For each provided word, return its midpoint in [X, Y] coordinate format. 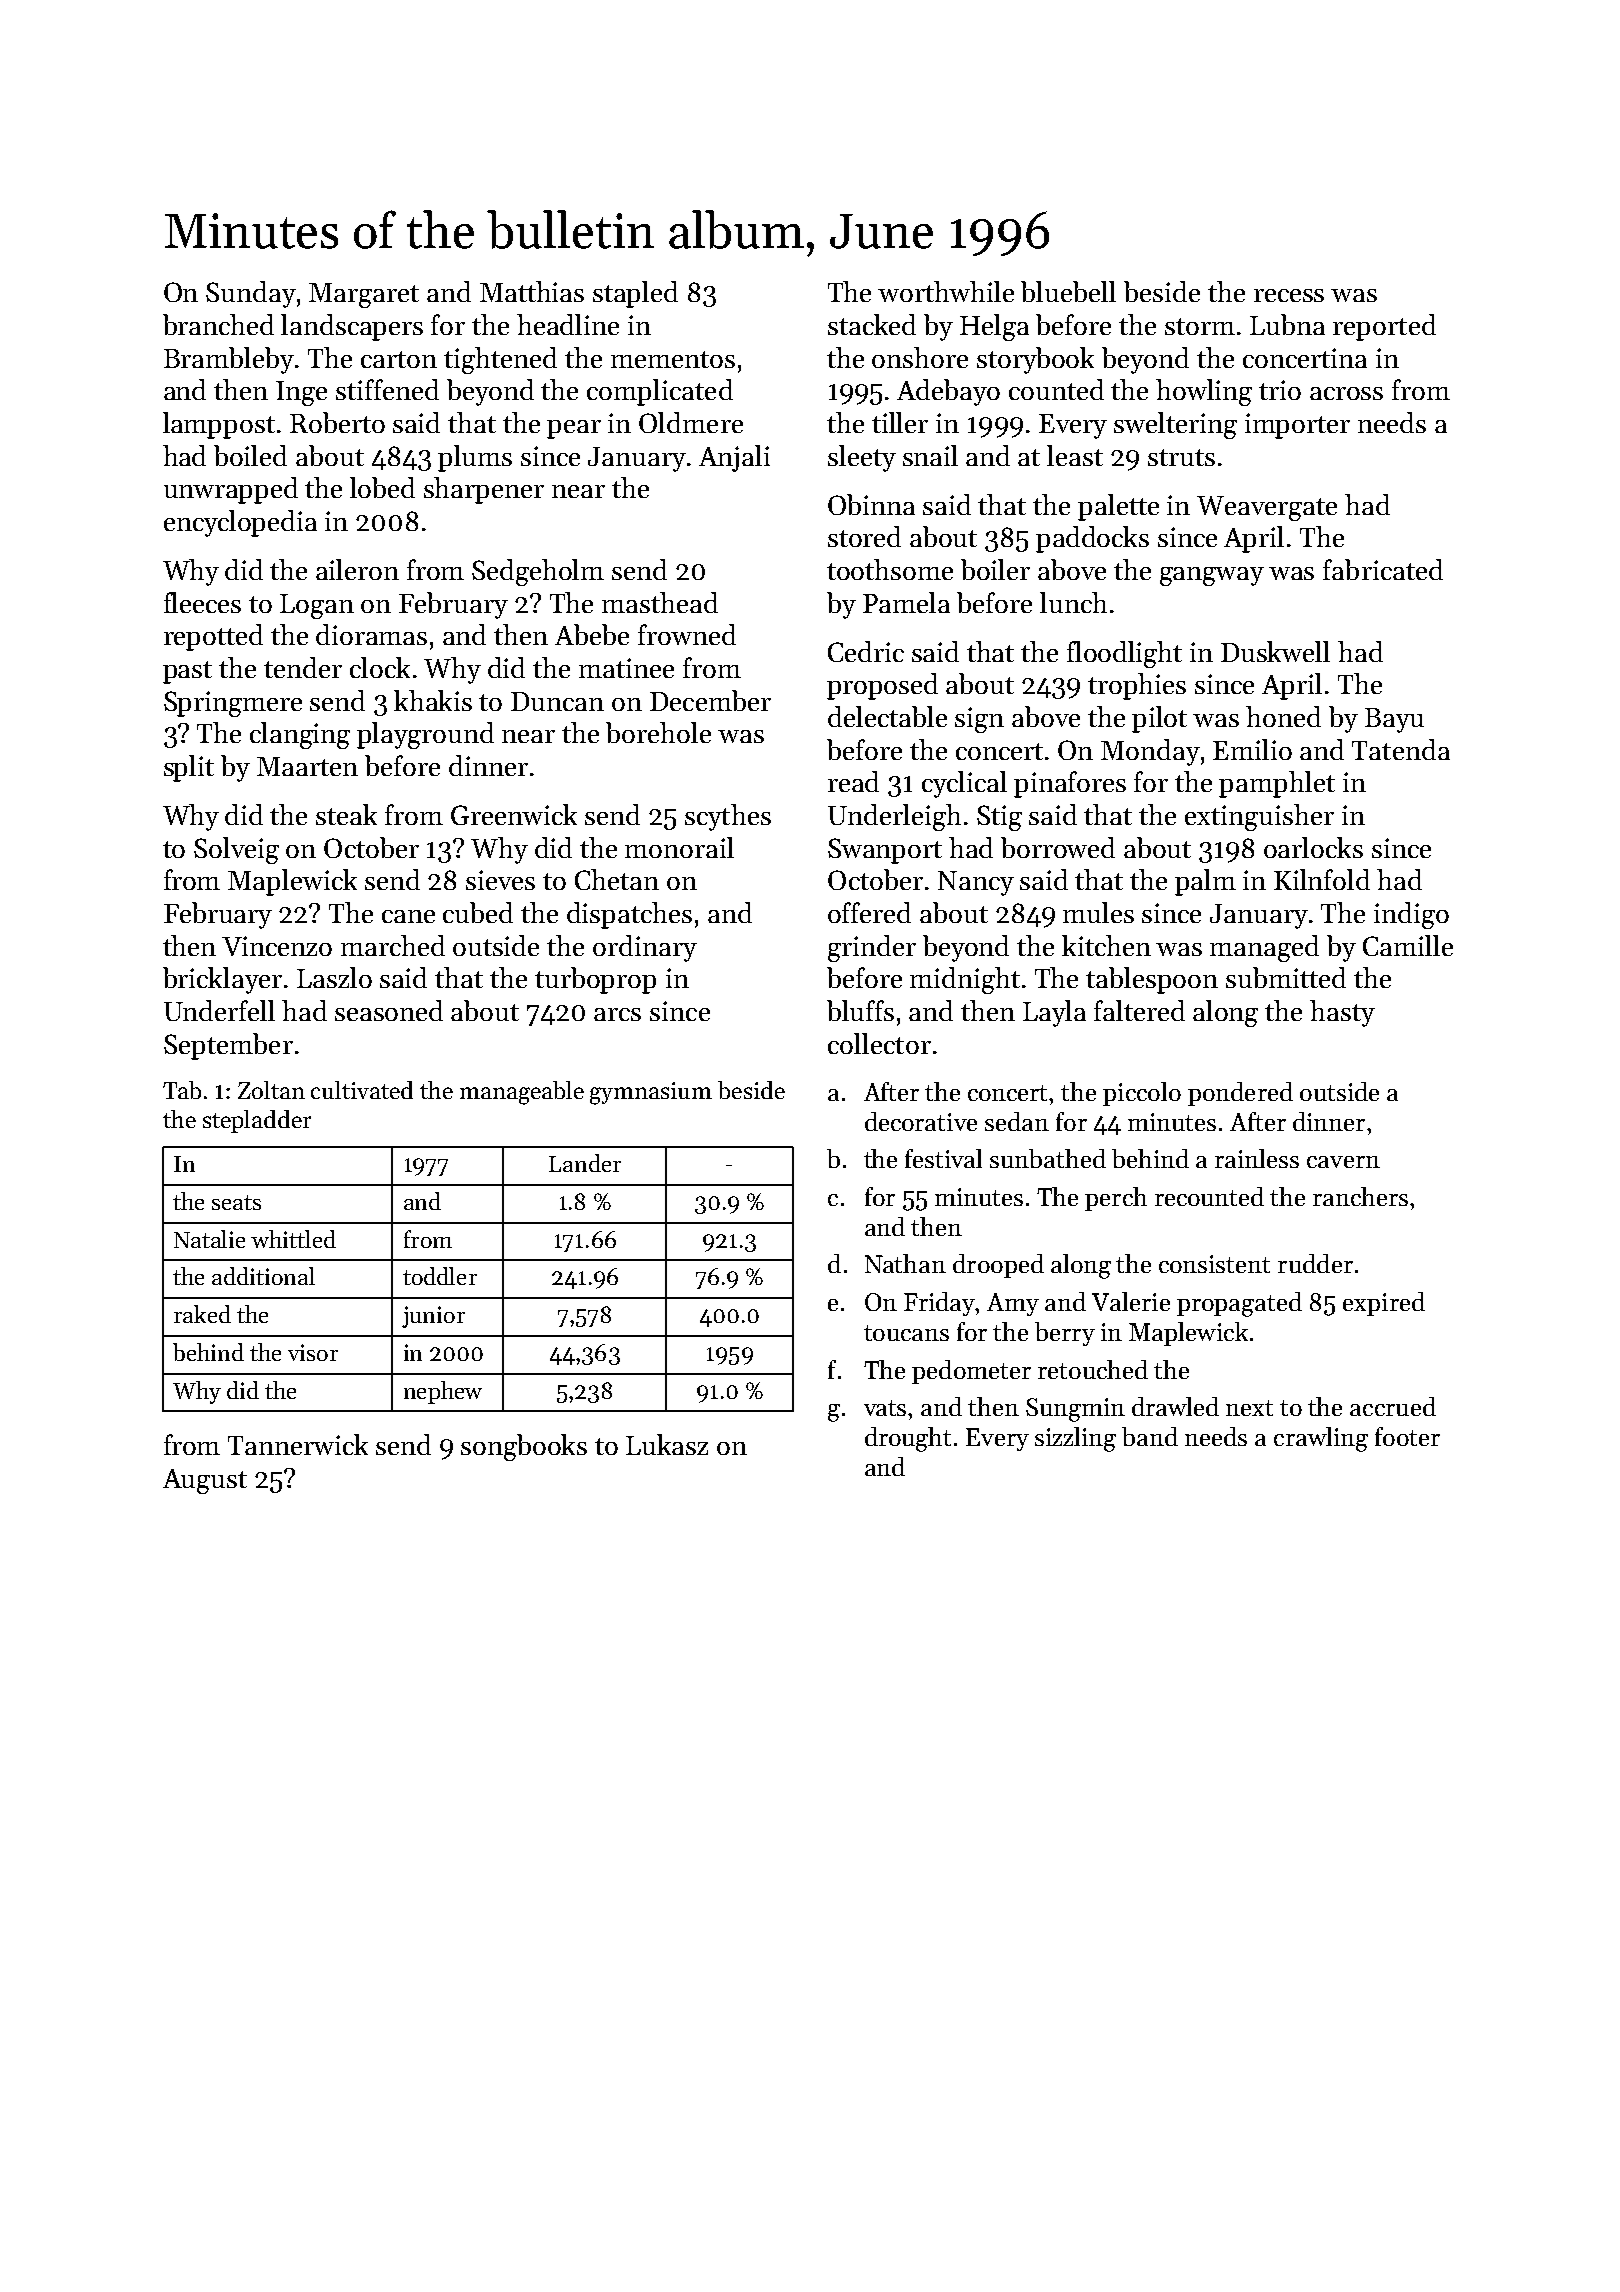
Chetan [617, 879]
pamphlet [1277, 784]
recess [1289, 295]
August [205, 1481]
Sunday [251, 294]
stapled [635, 294]
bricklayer [222, 980]
